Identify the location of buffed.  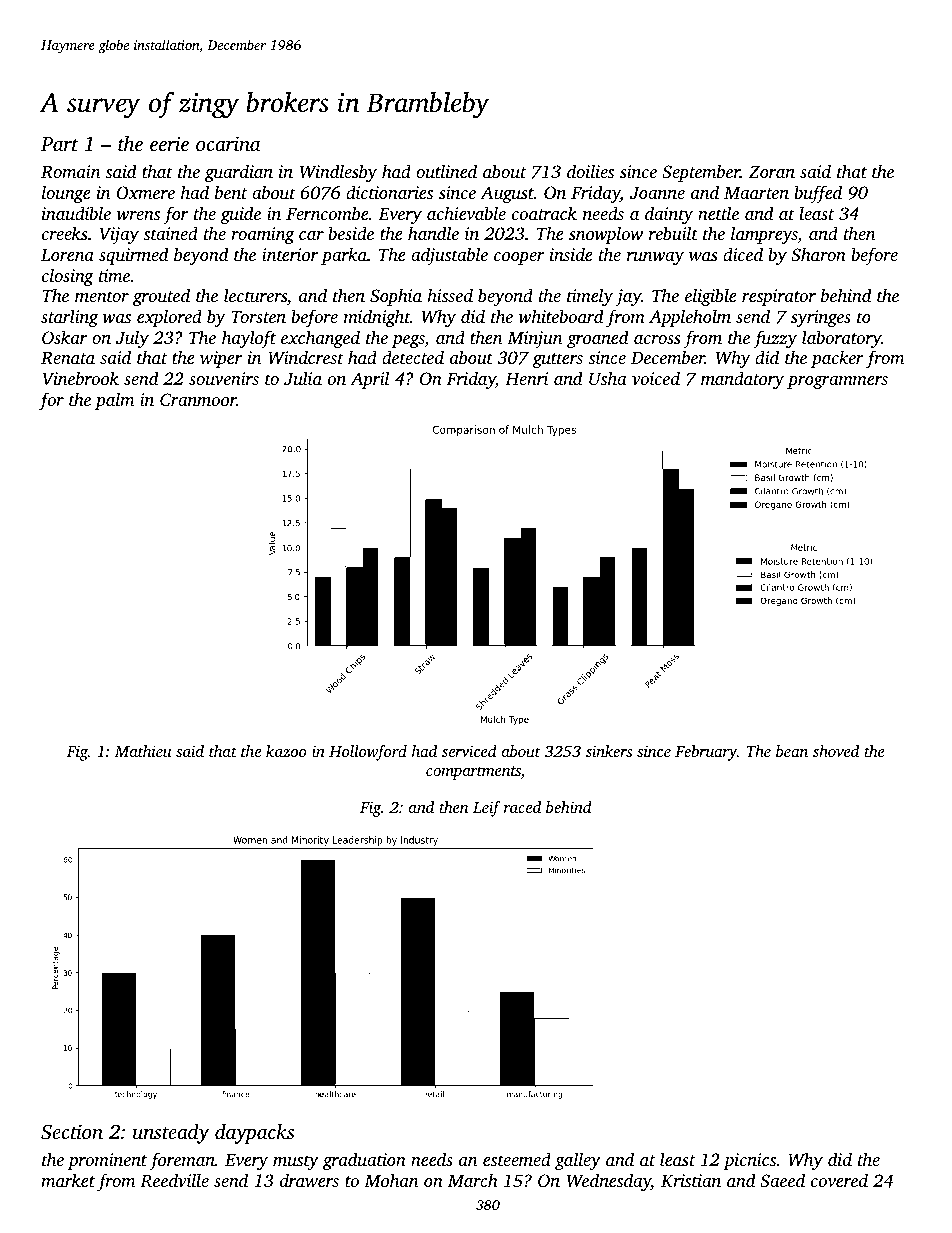
(818, 194).
